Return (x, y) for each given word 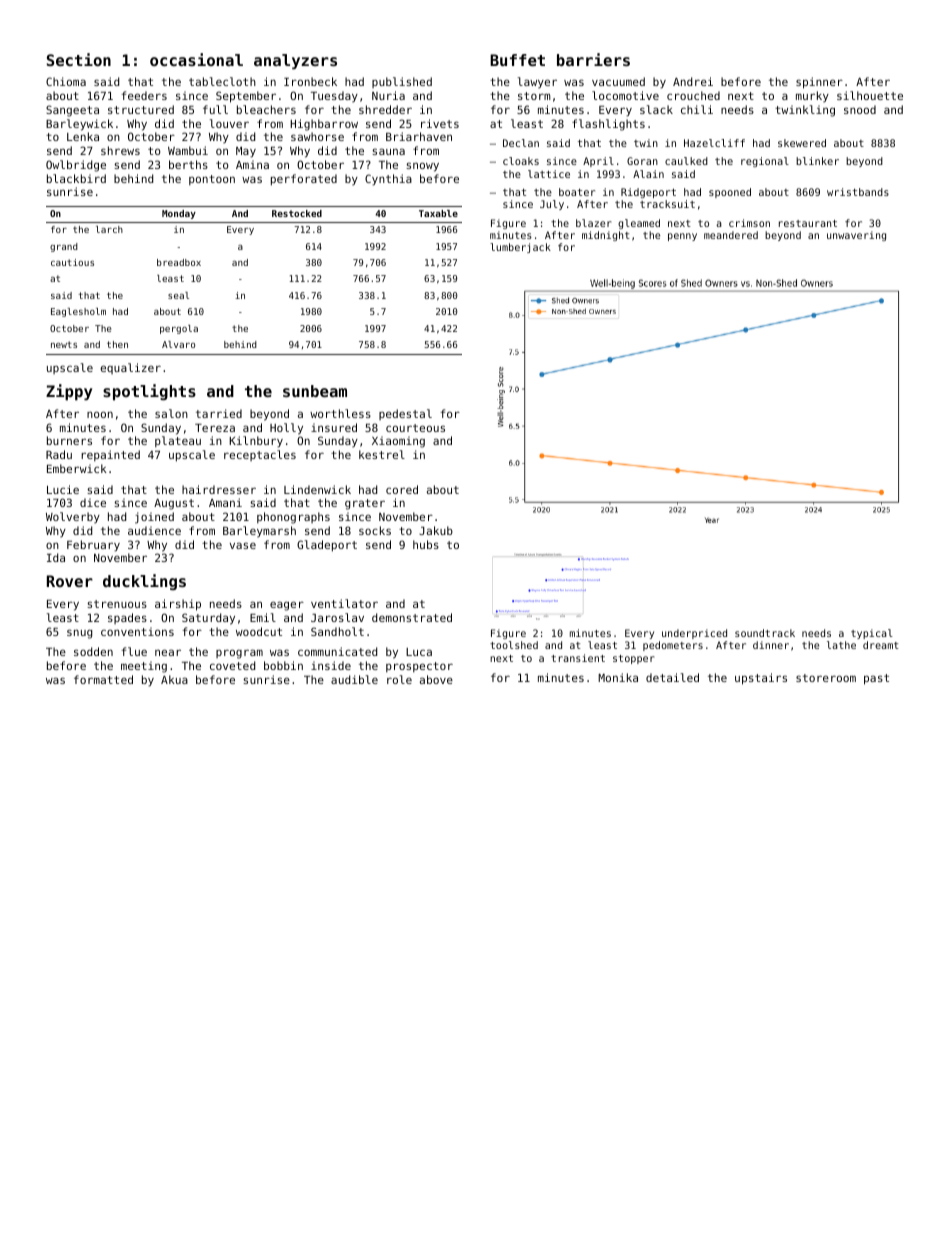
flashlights (608, 125)
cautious (72, 262)
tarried (219, 413)
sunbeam (315, 391)
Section (79, 59)
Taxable (438, 213)
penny (682, 237)
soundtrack (765, 633)
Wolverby (73, 518)
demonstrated (412, 617)
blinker (817, 161)
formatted (103, 679)
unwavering (856, 236)
